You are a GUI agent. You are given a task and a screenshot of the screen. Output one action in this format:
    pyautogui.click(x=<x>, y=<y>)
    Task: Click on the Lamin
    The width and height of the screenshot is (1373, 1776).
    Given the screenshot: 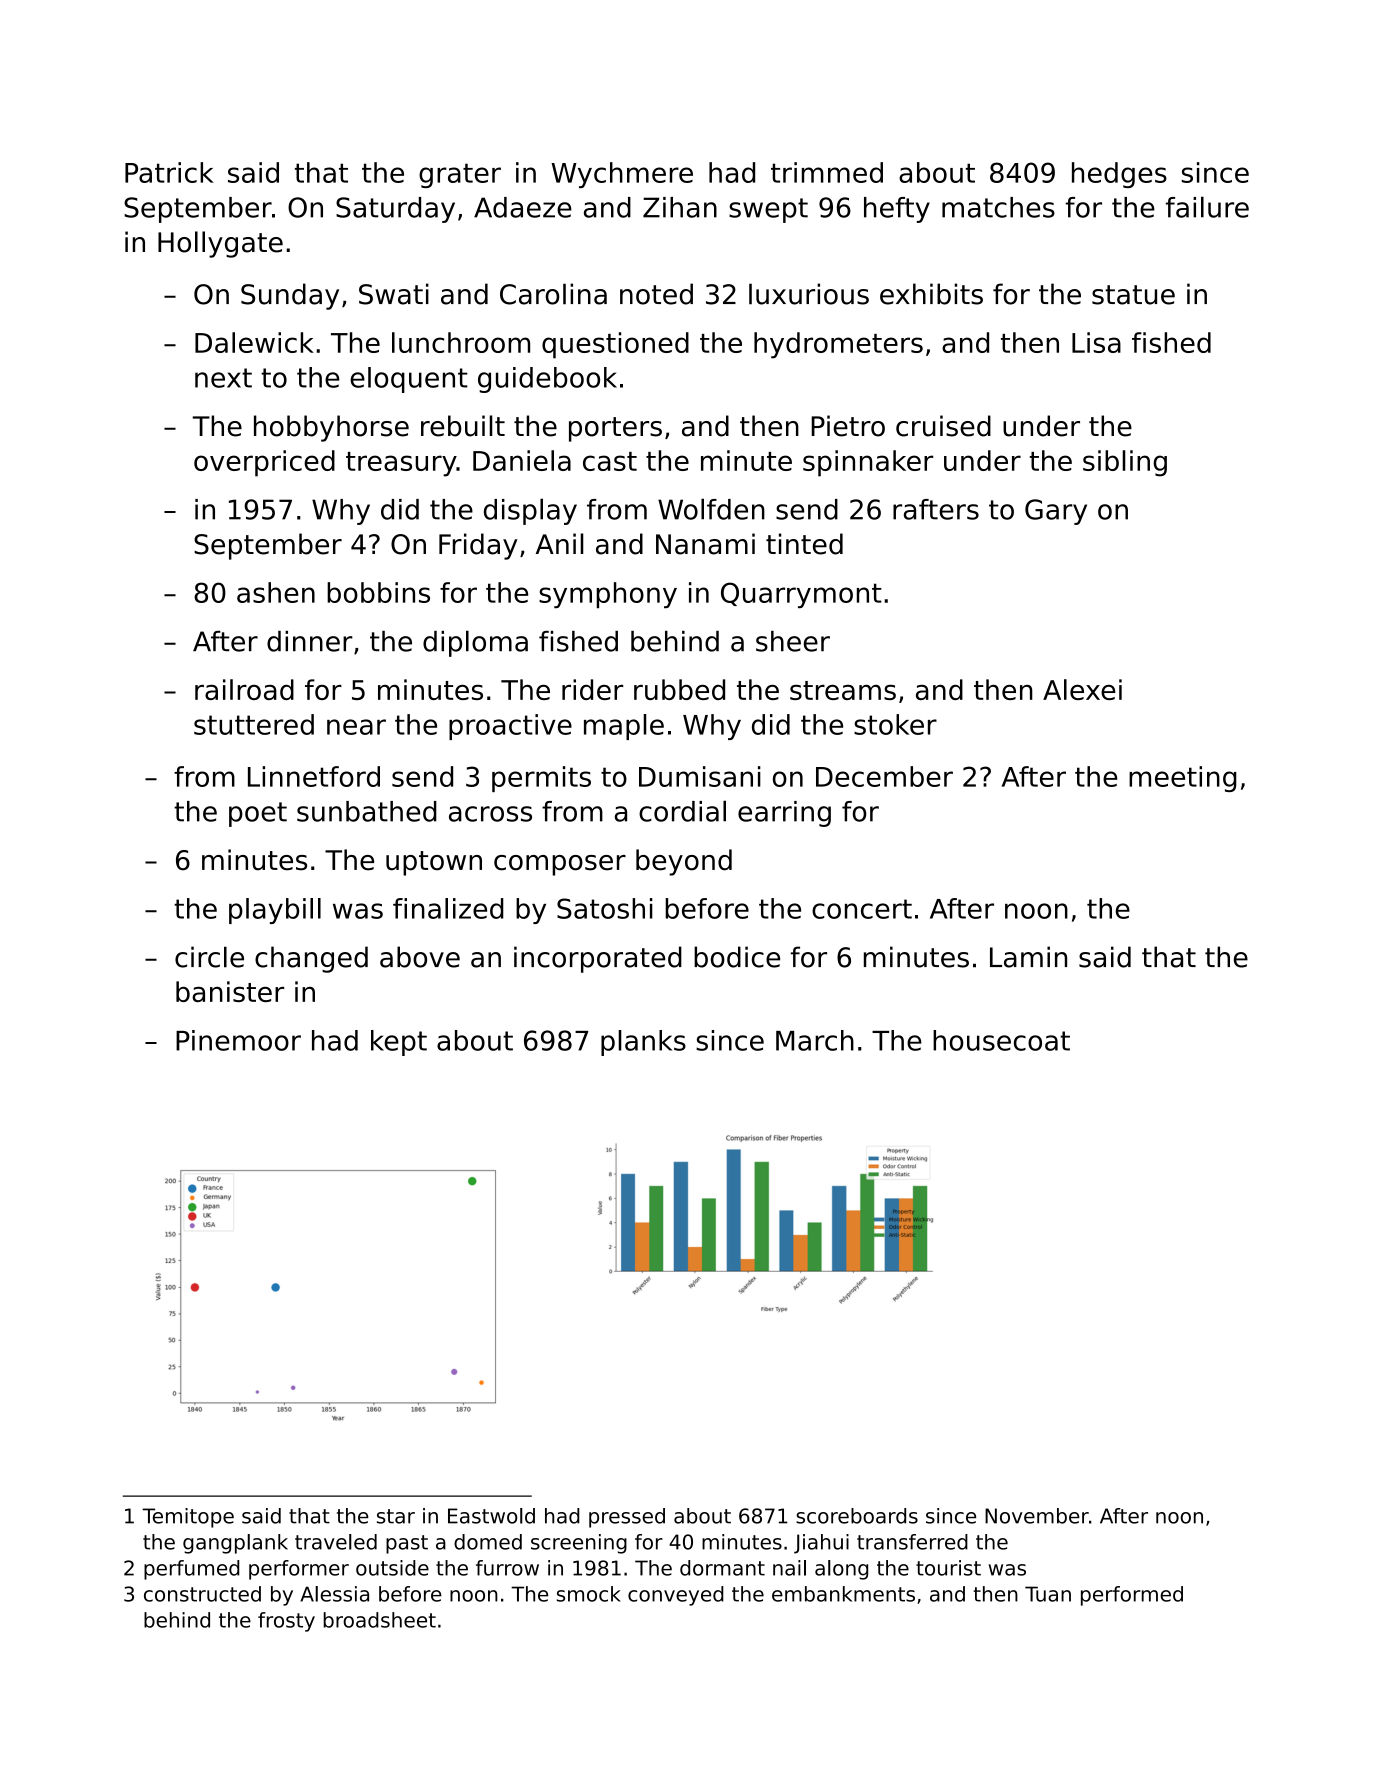 What is the action you would take?
    pyautogui.click(x=1028, y=957)
